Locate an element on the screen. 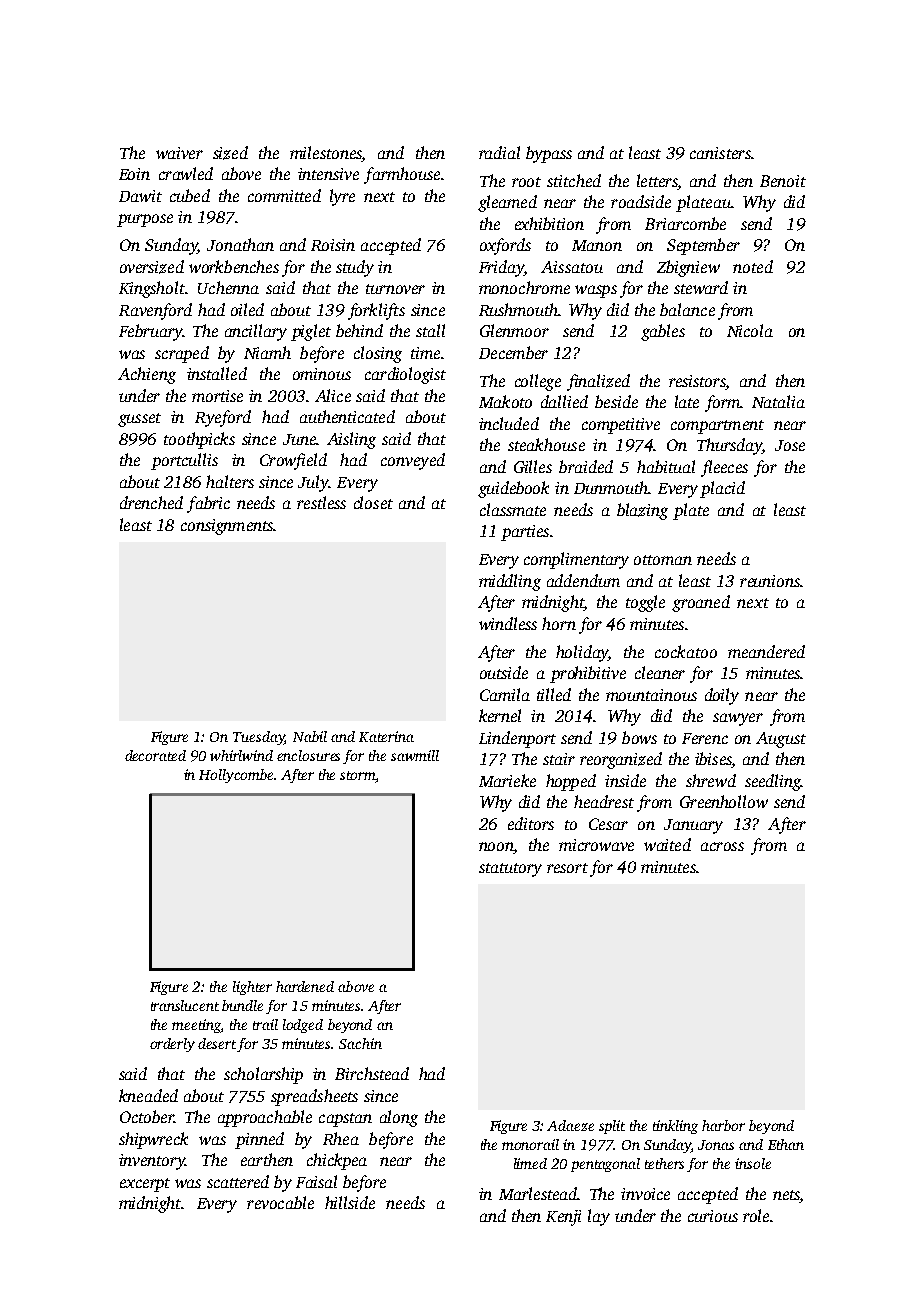  August is located at coordinates (781, 740).
